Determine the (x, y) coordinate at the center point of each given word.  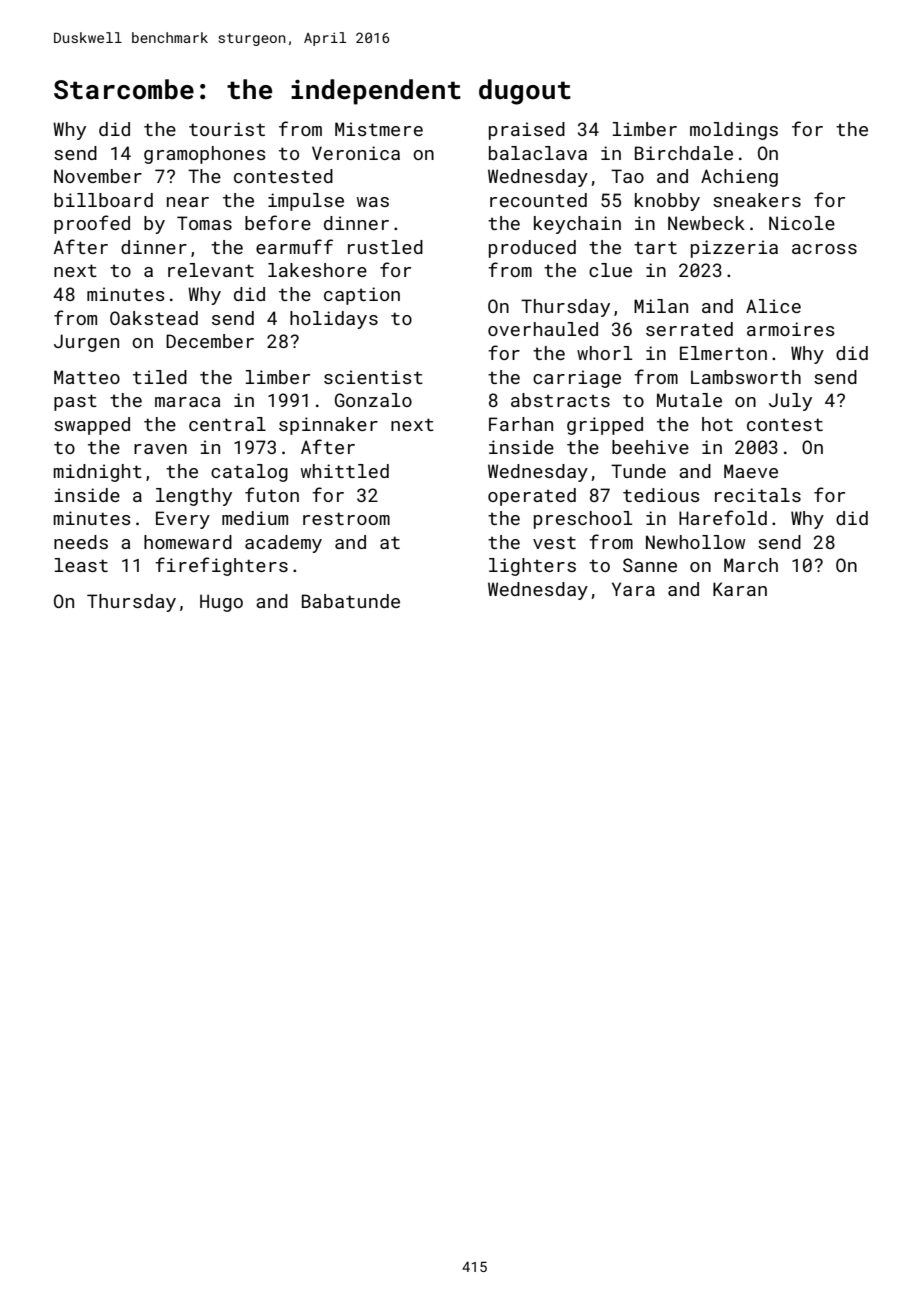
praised (527, 131)
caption (362, 296)
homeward (188, 542)
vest (554, 542)
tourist (227, 129)
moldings (734, 131)
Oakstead (154, 318)
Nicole (802, 223)
